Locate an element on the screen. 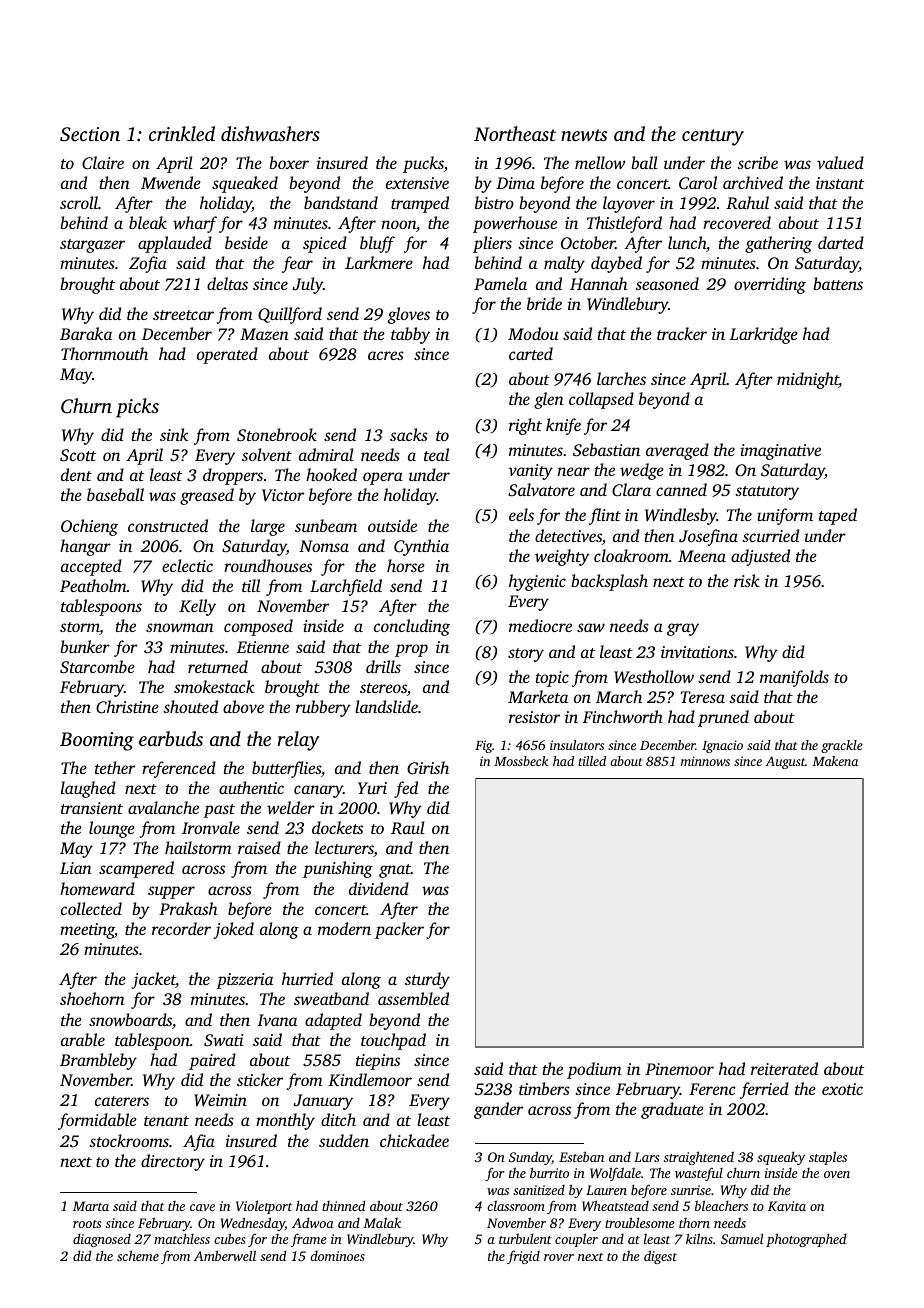 The image size is (924, 1308). teal is located at coordinates (436, 454).
